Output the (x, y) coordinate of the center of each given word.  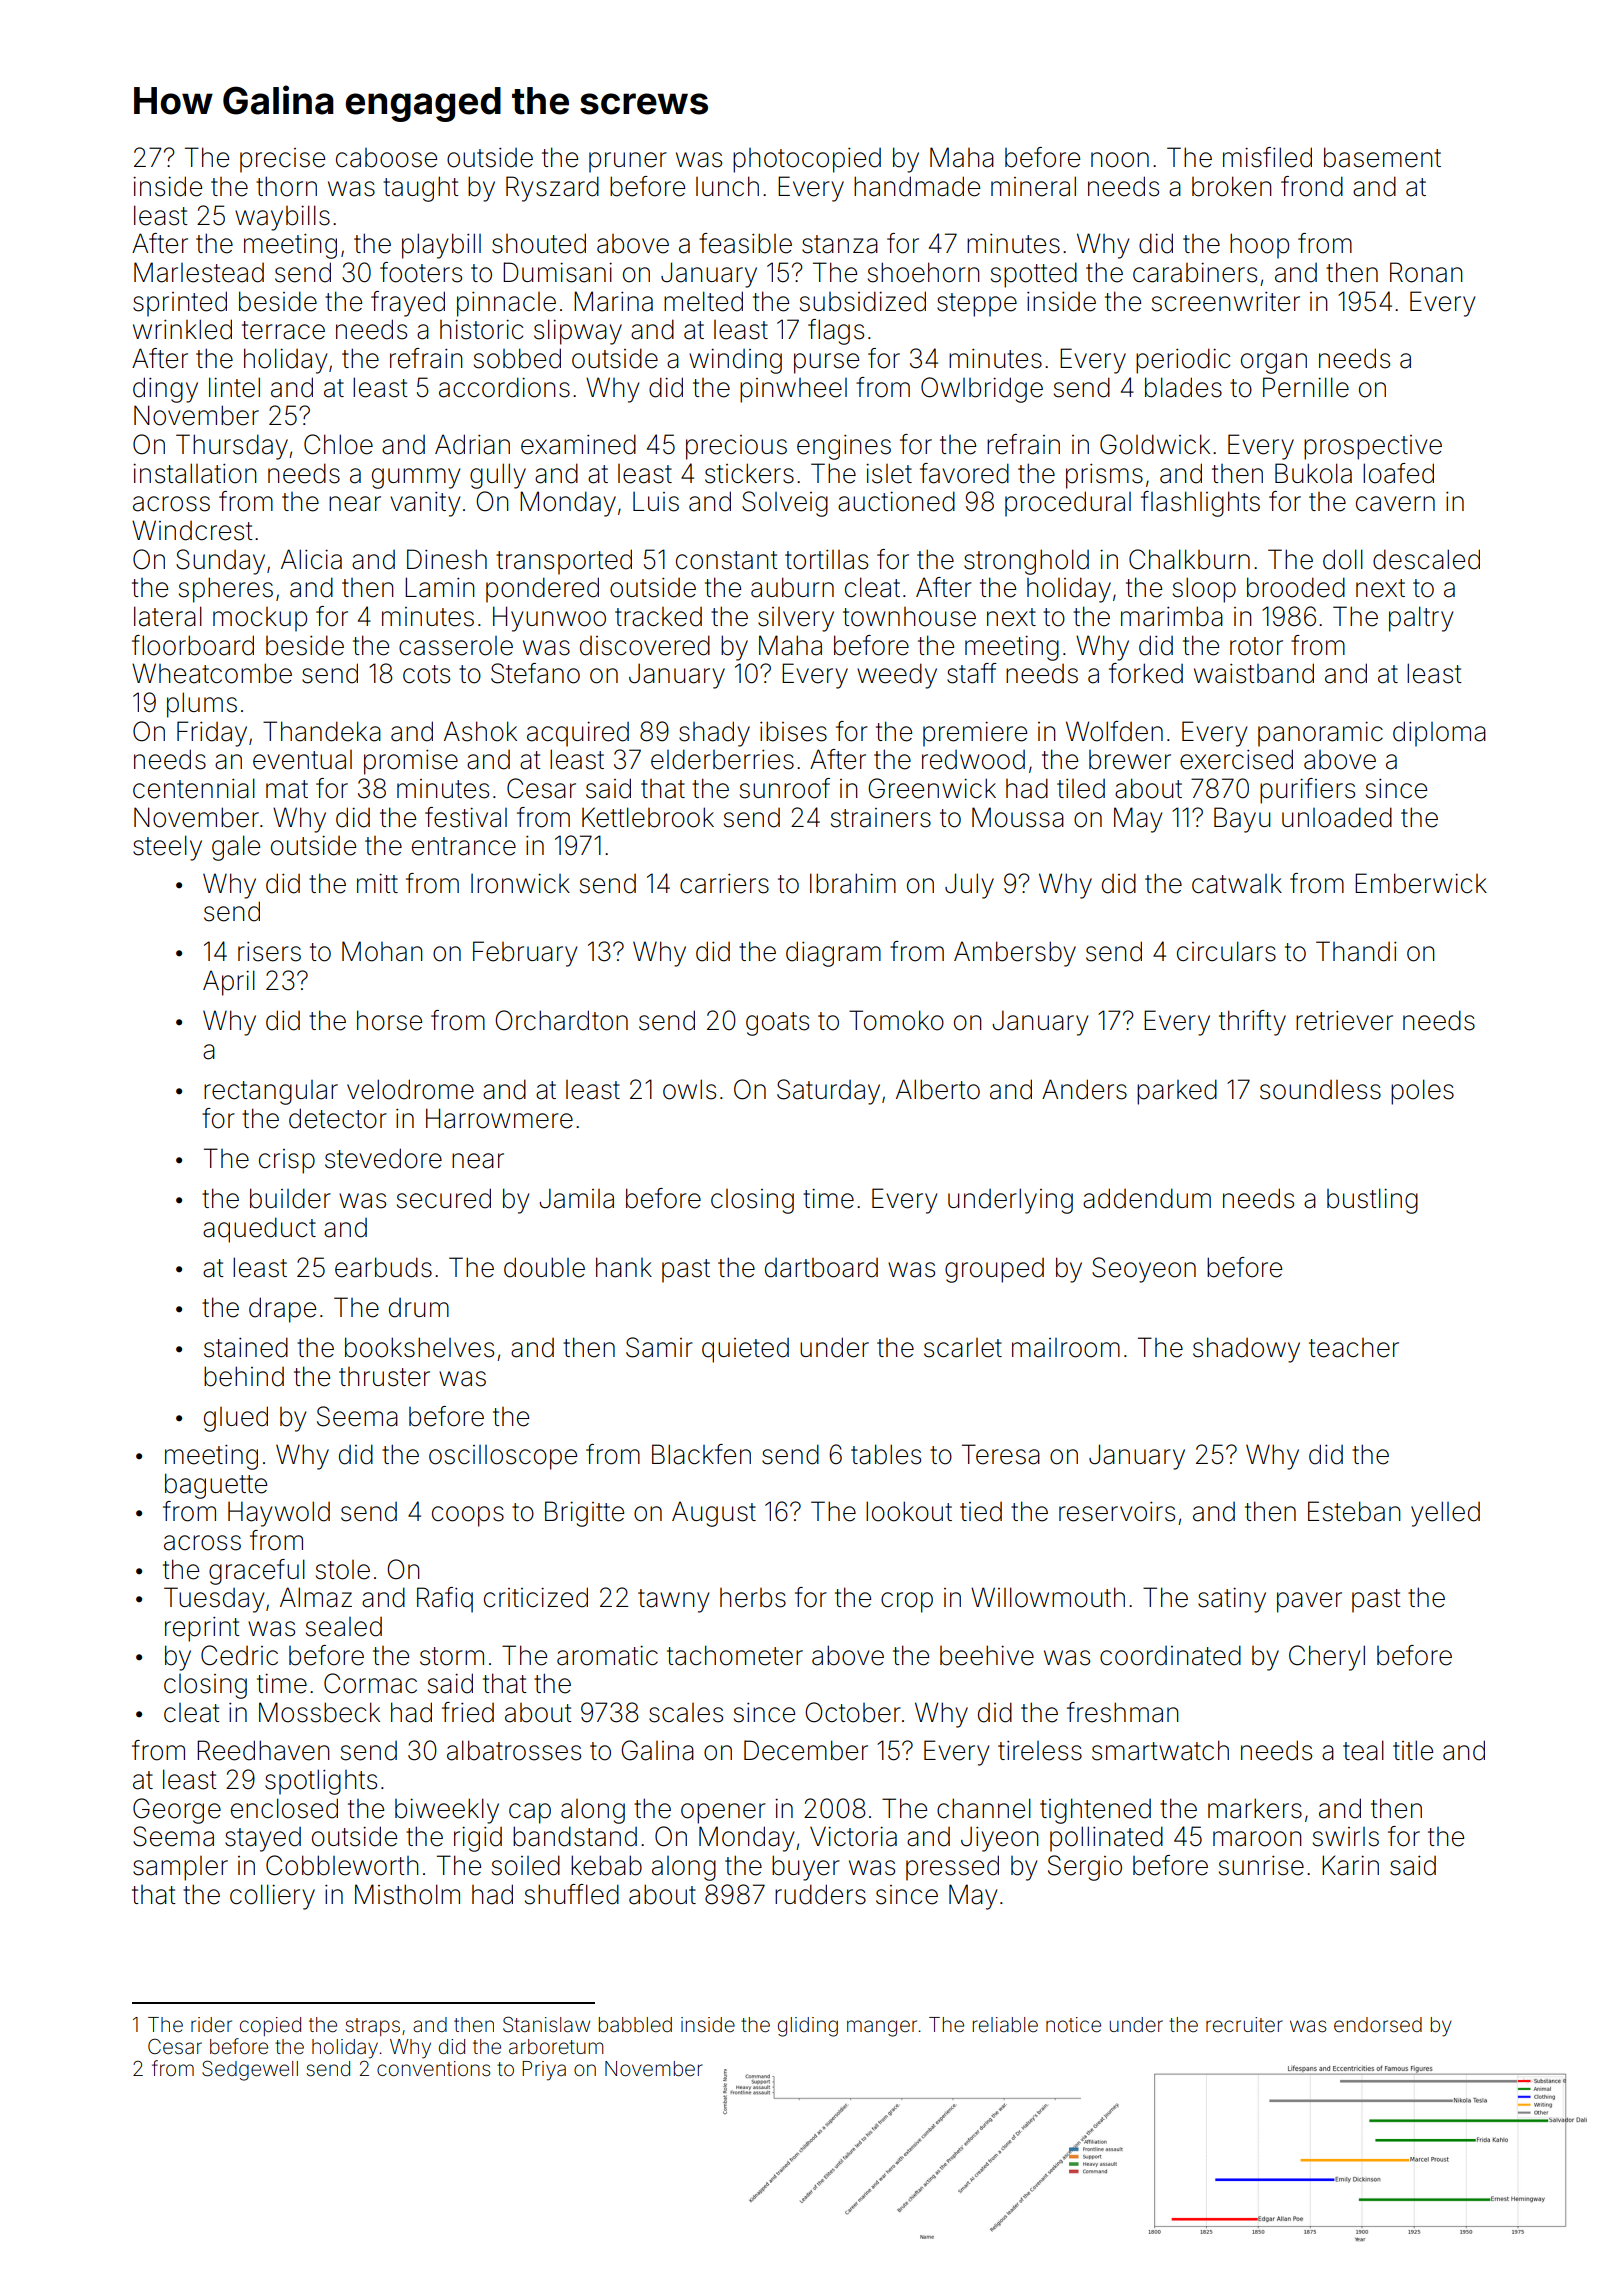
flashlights (1200, 504)
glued (236, 1419)
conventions (433, 2068)
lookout (909, 1511)
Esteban (1354, 1511)
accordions (504, 387)
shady (714, 734)
